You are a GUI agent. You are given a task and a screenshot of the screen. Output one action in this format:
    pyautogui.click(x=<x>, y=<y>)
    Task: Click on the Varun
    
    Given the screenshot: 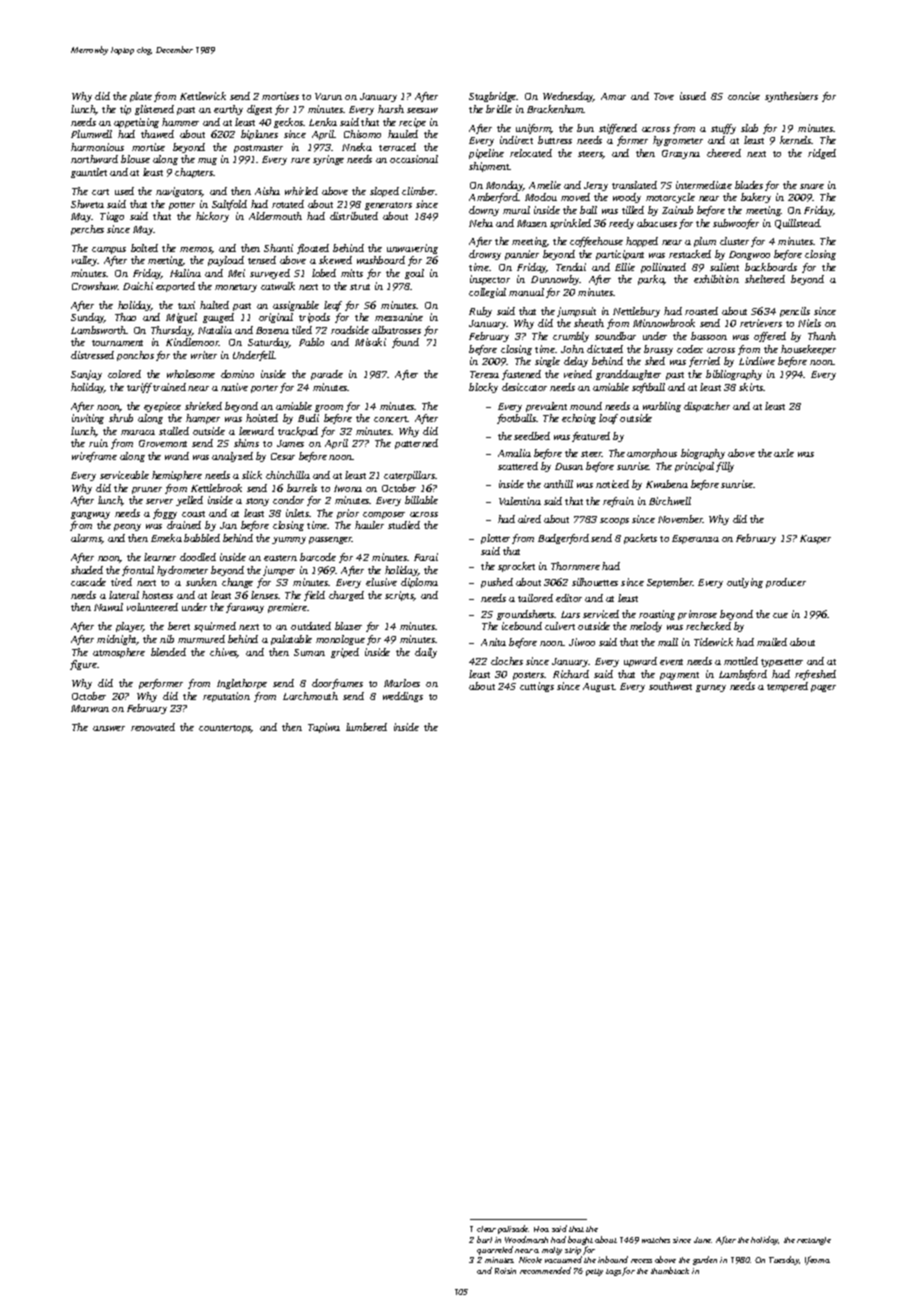 What is the action you would take?
    pyautogui.click(x=328, y=96)
